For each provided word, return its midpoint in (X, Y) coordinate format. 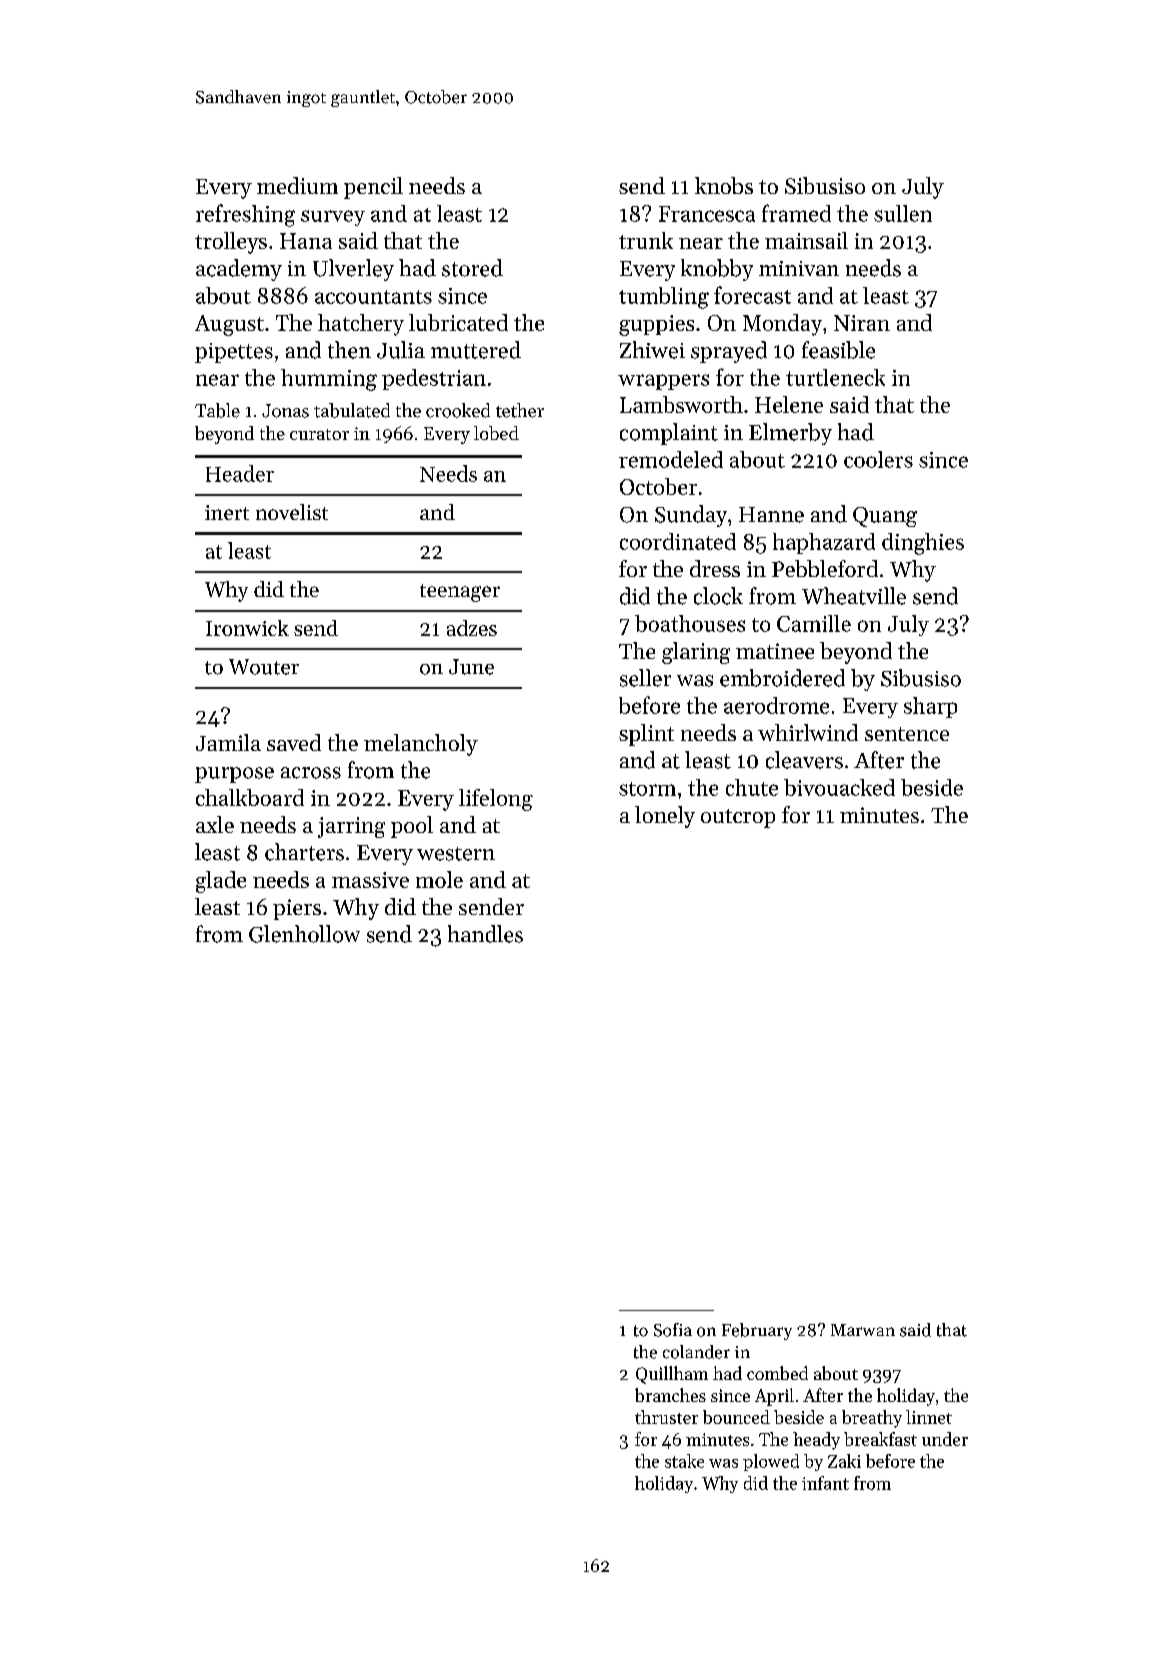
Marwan (863, 1330)
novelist (292, 512)
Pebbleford (825, 568)
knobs (724, 185)
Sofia (673, 1330)
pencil (373, 188)
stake (684, 1461)
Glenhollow (304, 934)
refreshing (245, 215)
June (471, 667)
